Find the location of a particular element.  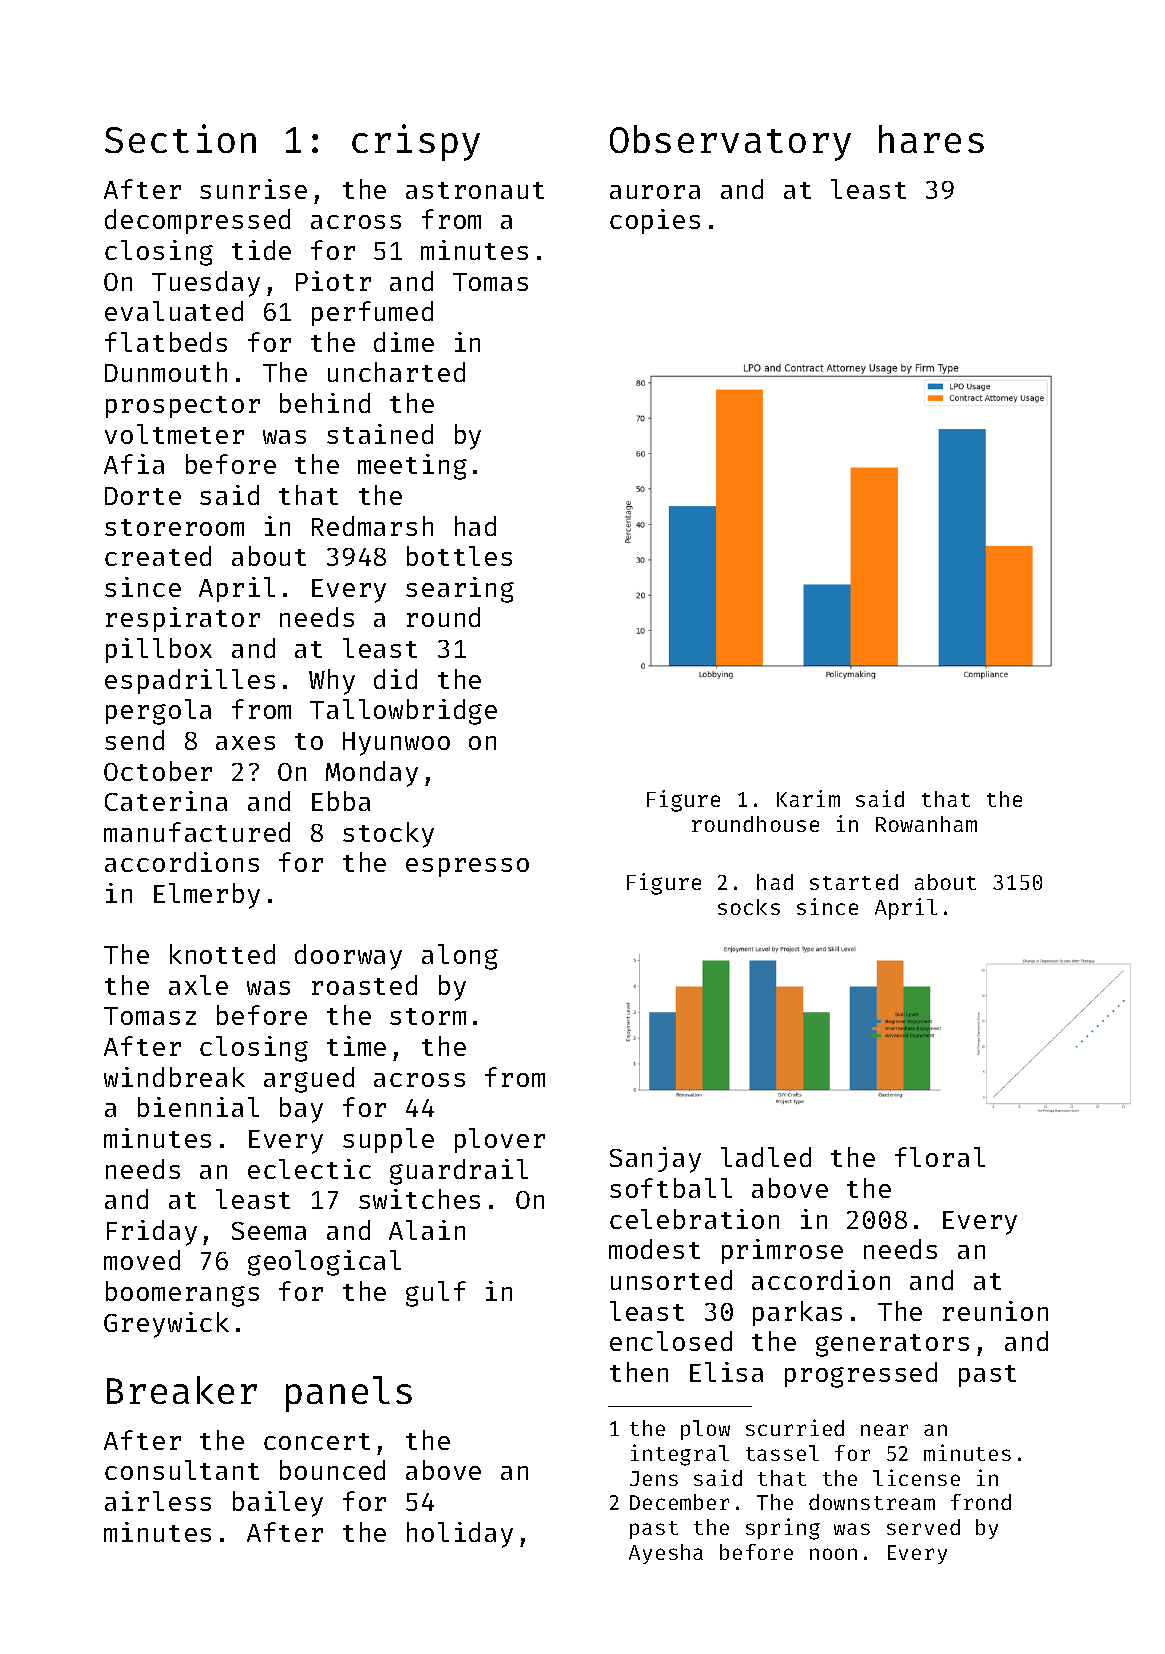

Section is located at coordinates (180, 138).
